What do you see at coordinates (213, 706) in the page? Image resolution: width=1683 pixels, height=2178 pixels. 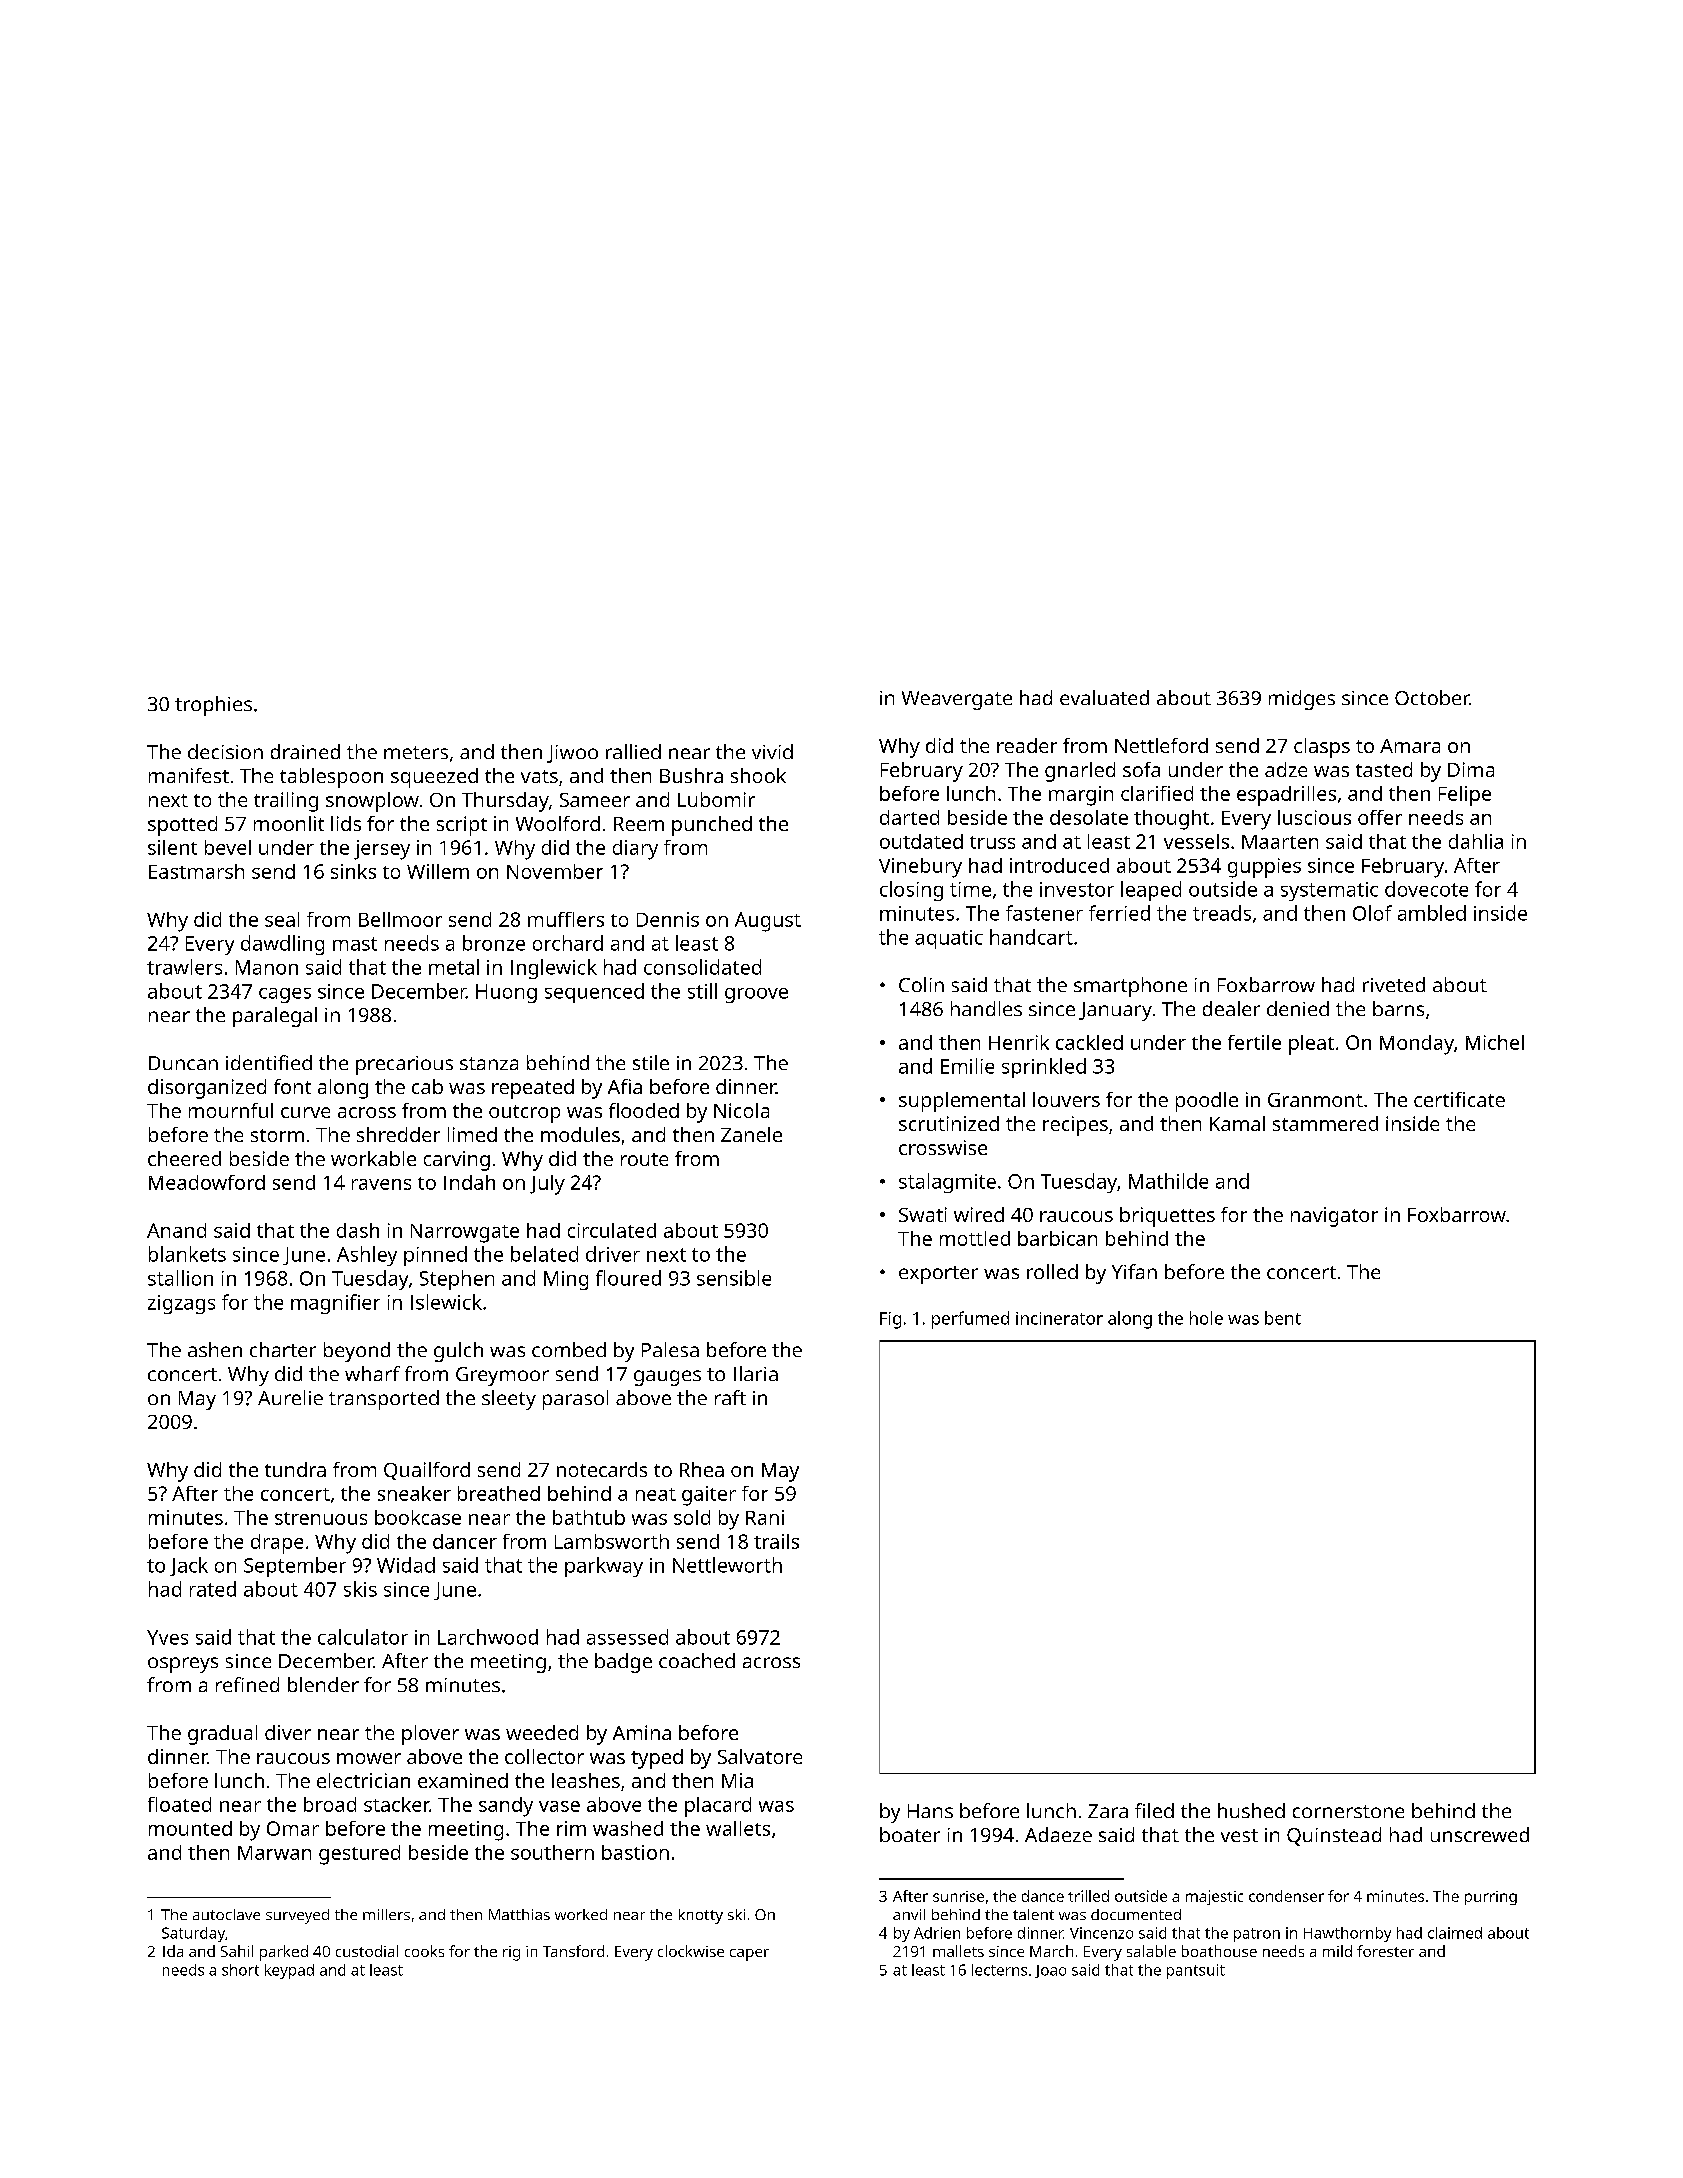 I see `trophies` at bounding box center [213, 706].
